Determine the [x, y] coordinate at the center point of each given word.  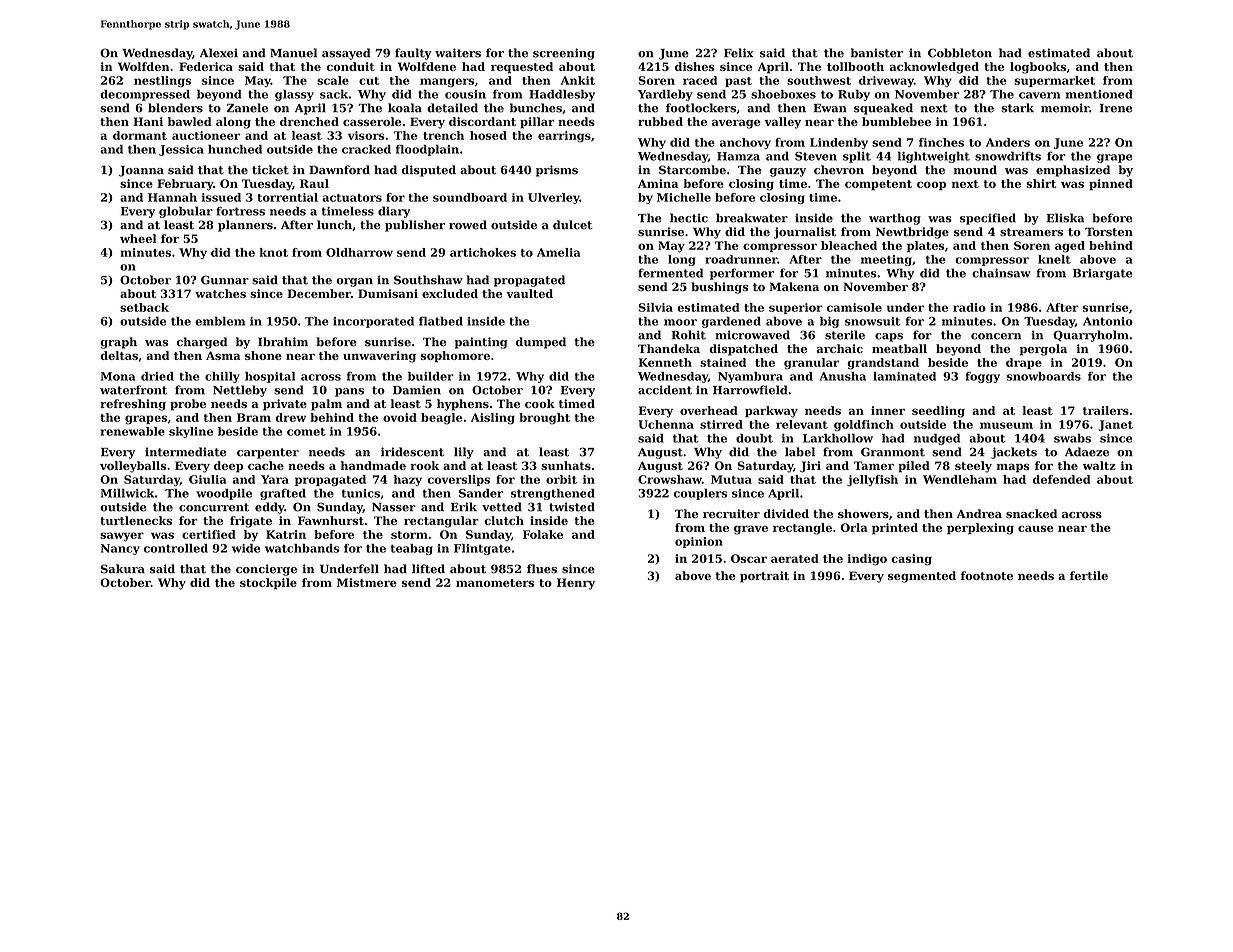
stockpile [268, 583]
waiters [458, 53]
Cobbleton [960, 53]
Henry [576, 584]
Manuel [293, 53]
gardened [731, 322]
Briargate [1102, 274]
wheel [138, 238]
